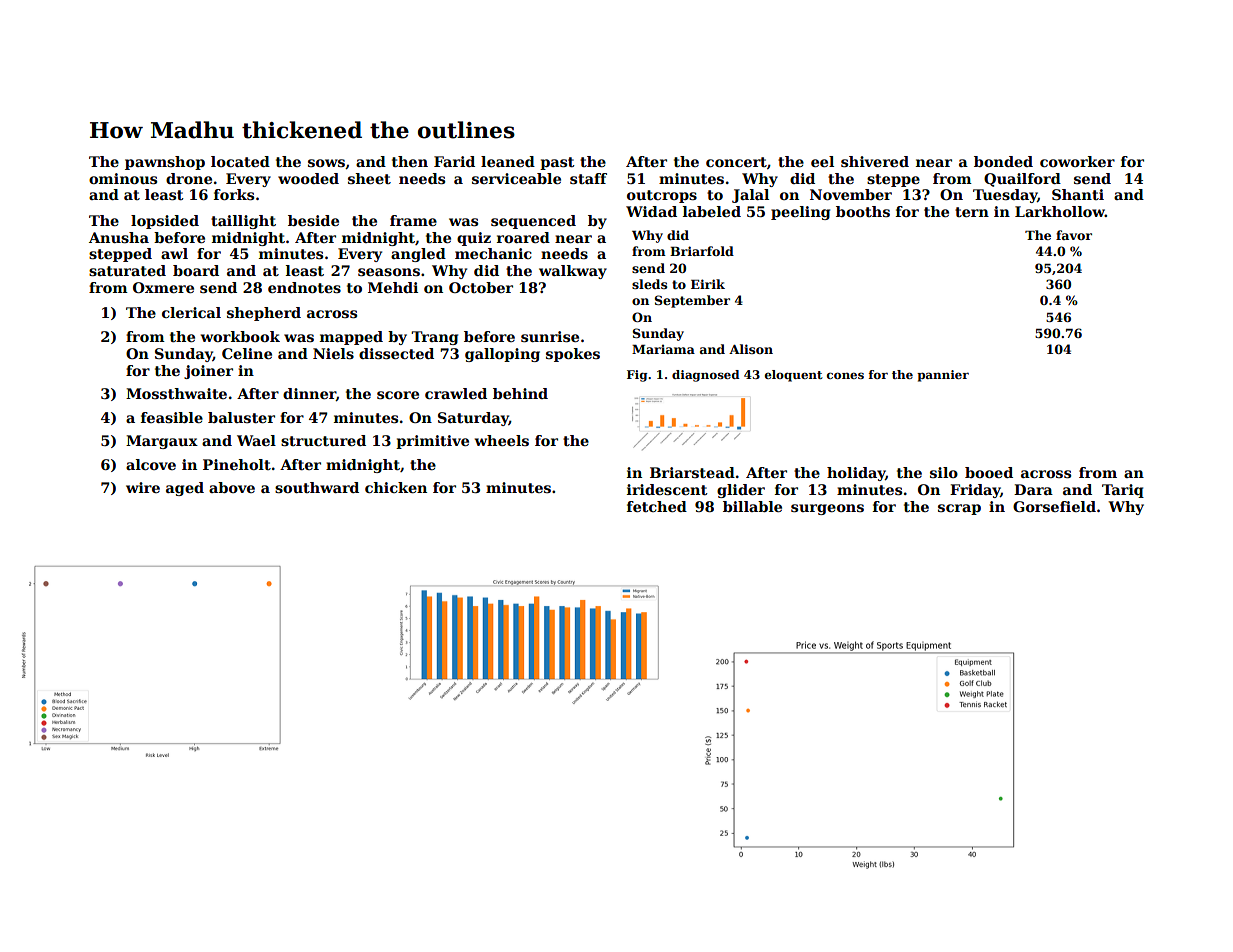 The height and width of the screenshot is (952, 1233). What do you see at coordinates (189, 178) in the screenshot?
I see `drone` at bounding box center [189, 178].
